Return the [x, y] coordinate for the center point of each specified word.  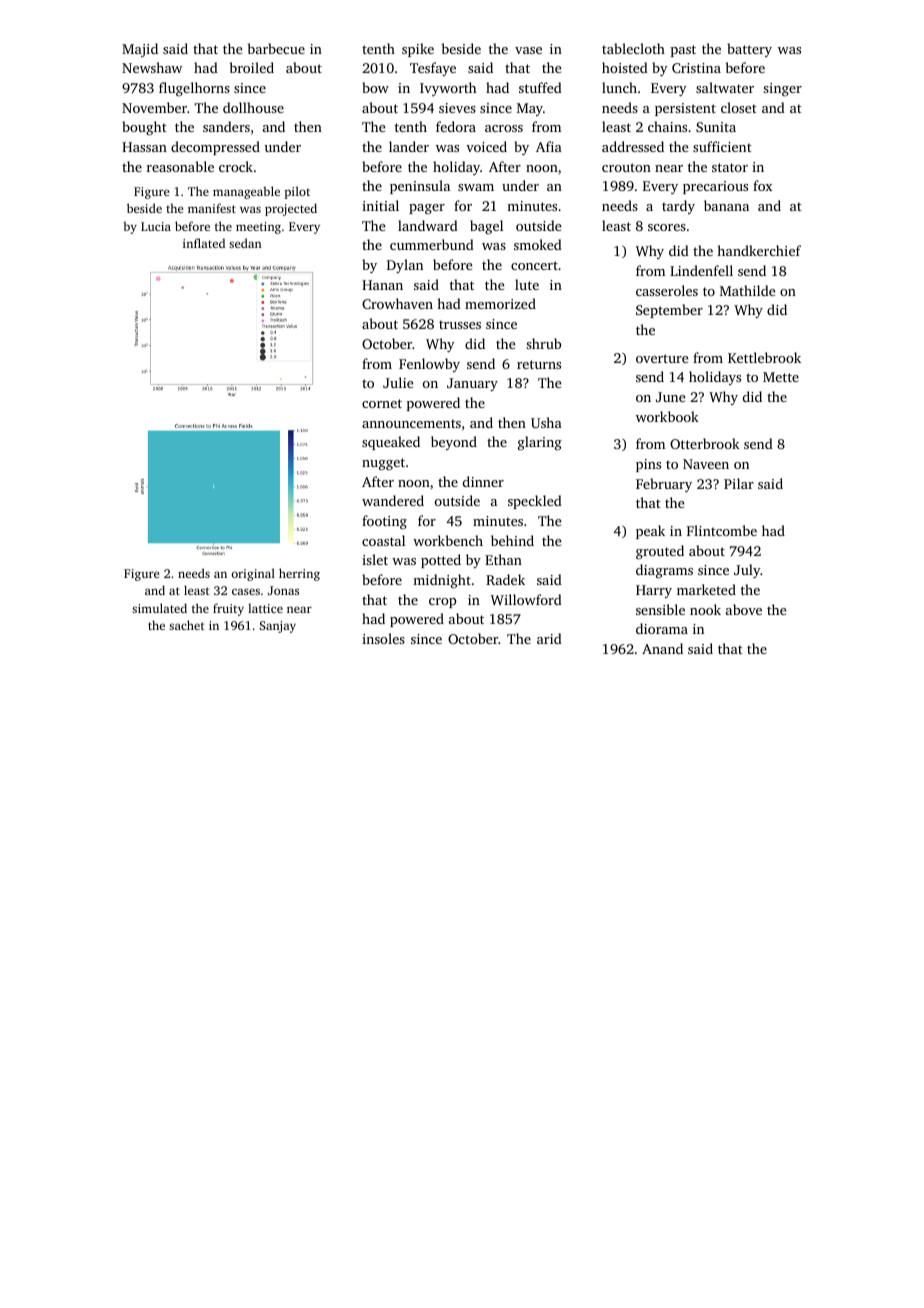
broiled [252, 67]
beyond [454, 443]
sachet [187, 625]
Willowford [526, 599]
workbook [667, 416]
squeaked [391, 443]
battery [749, 50]
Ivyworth [448, 89]
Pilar [739, 483]
